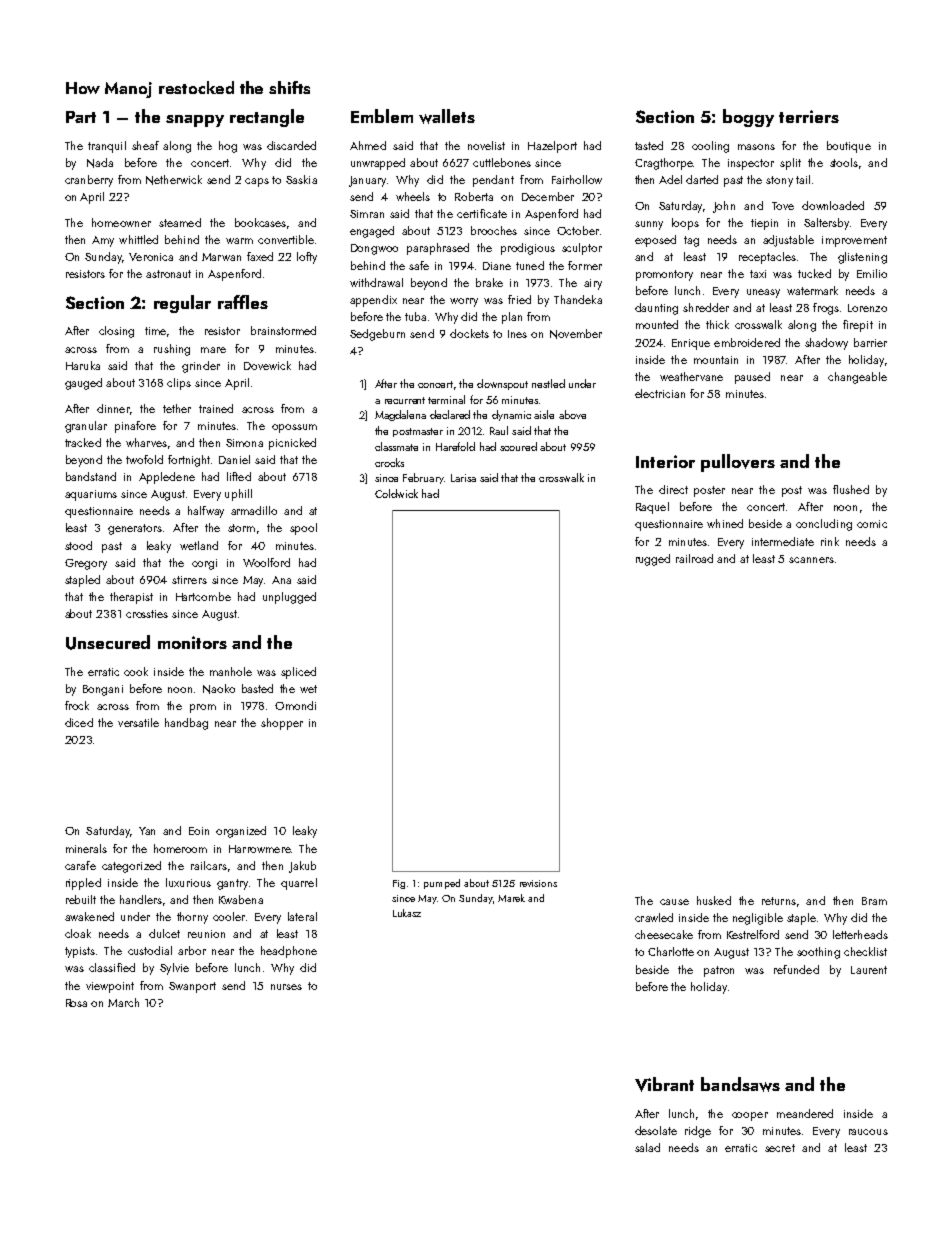 The image size is (952, 1233). Describe the element at coordinates (809, 116) in the screenshot. I see `terriers` at that location.
